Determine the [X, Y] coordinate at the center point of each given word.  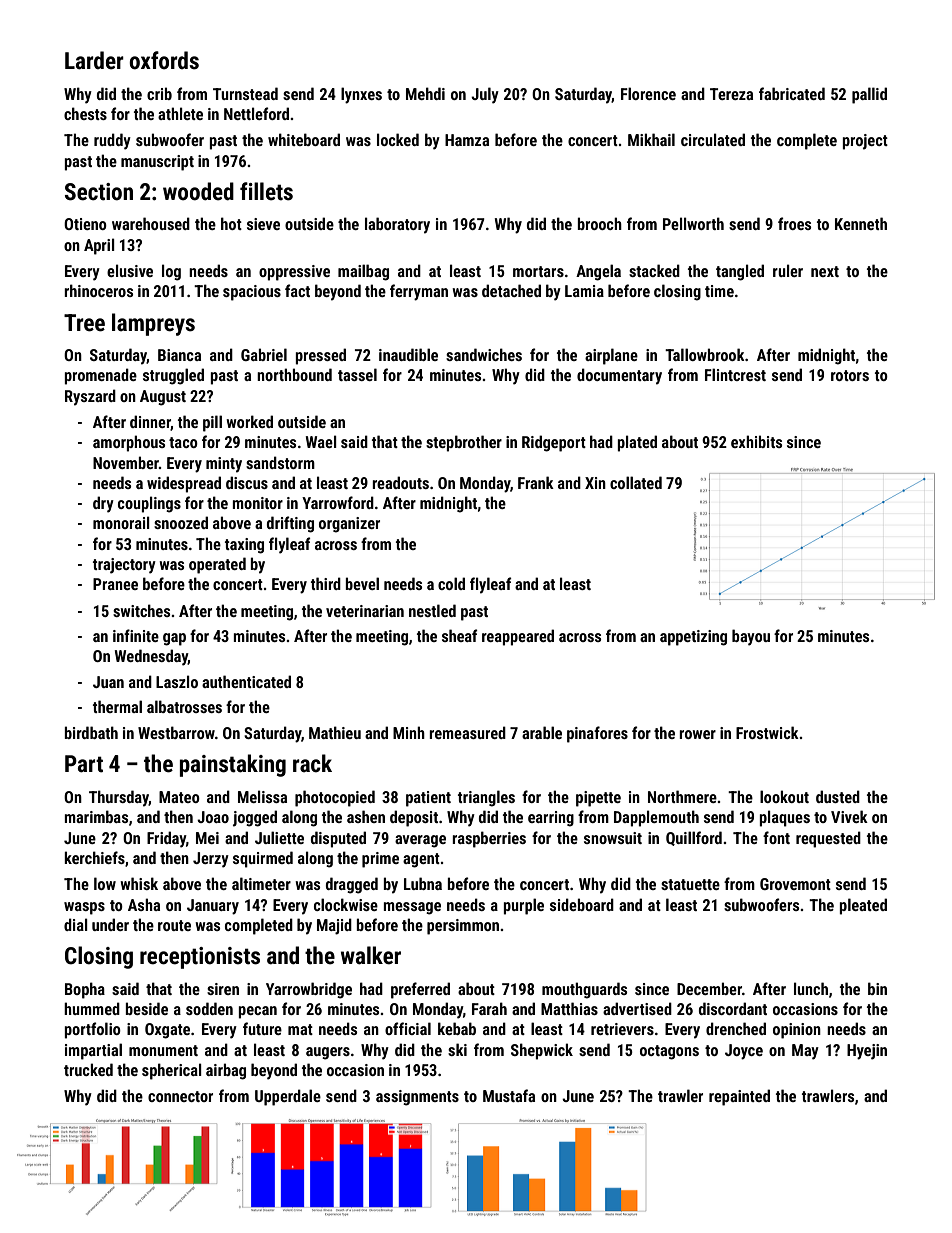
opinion [797, 1031]
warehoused [151, 223]
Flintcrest [735, 374]
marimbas [96, 816]
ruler [788, 270]
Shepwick [542, 1051]
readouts [400, 482]
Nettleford [256, 113]
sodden [209, 1008]
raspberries [489, 839]
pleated [863, 906]
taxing [244, 546]
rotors [850, 375]
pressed [320, 356]
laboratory [397, 225]
